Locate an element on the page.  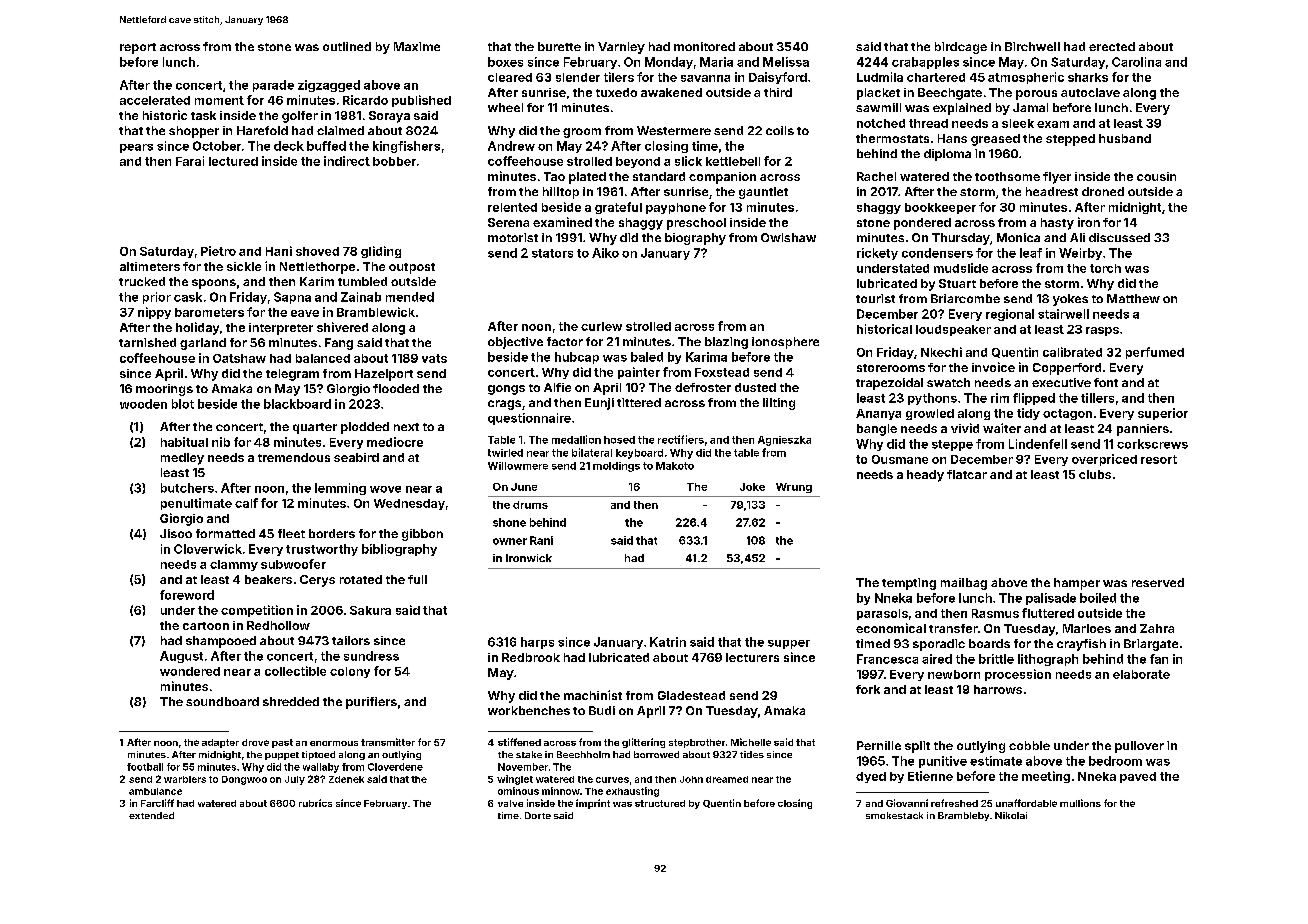
wheel is located at coordinates (505, 107).
